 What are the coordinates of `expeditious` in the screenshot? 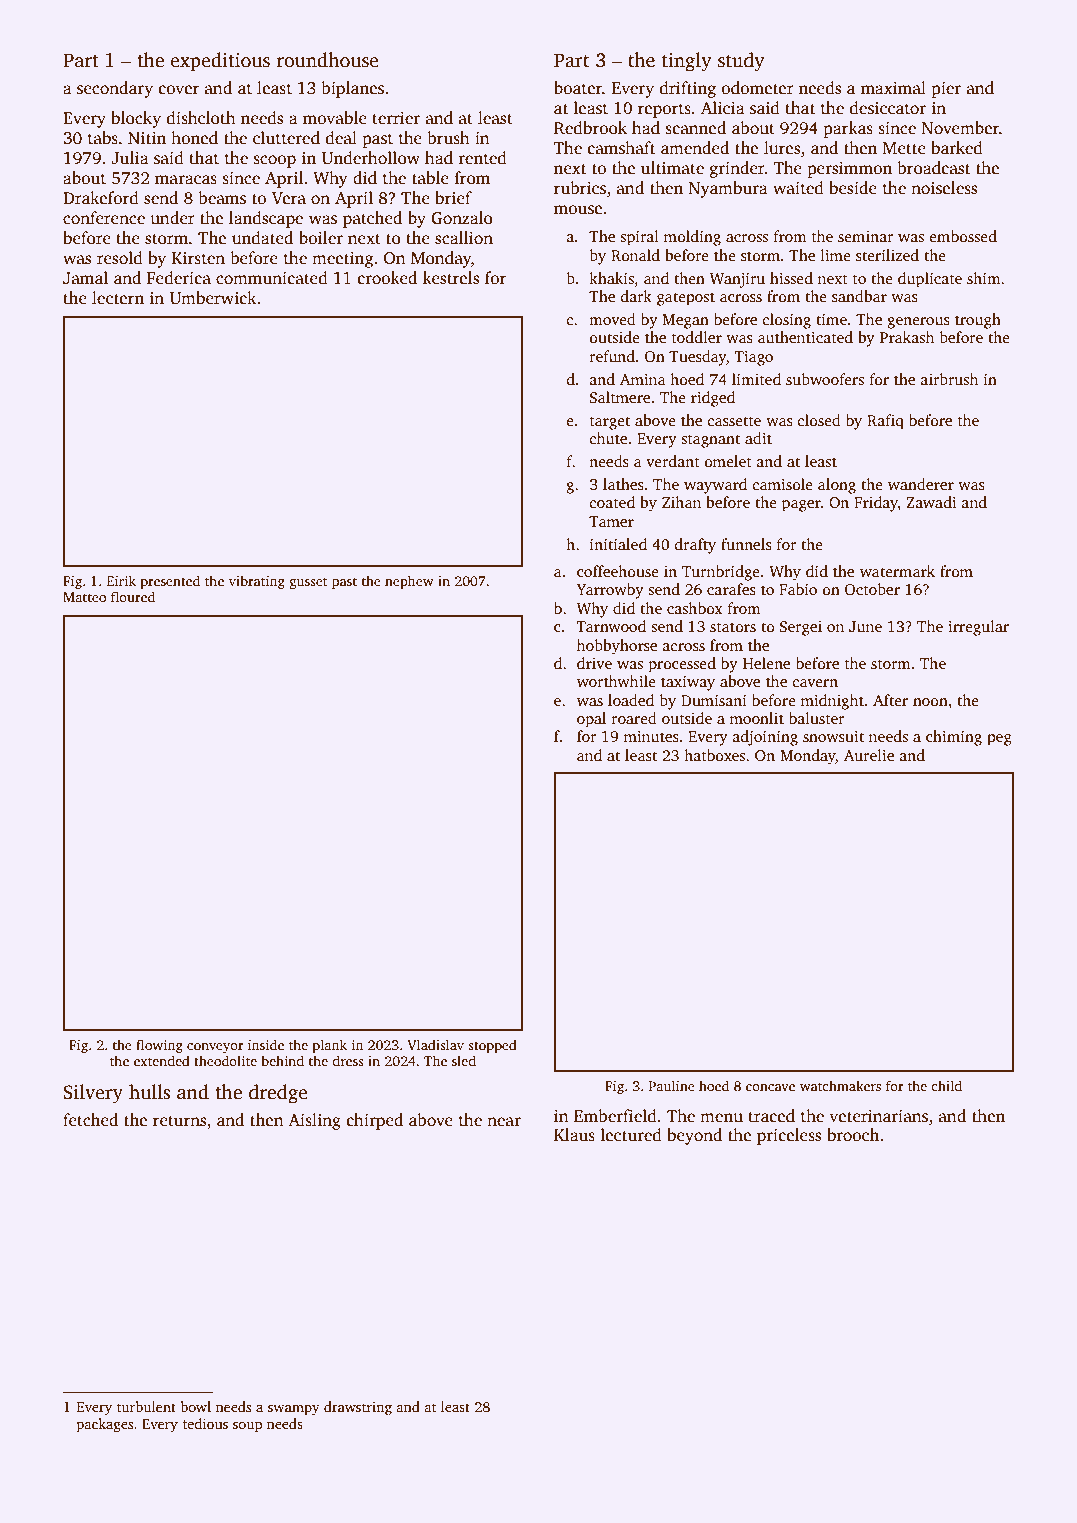 It's located at (220, 62).
